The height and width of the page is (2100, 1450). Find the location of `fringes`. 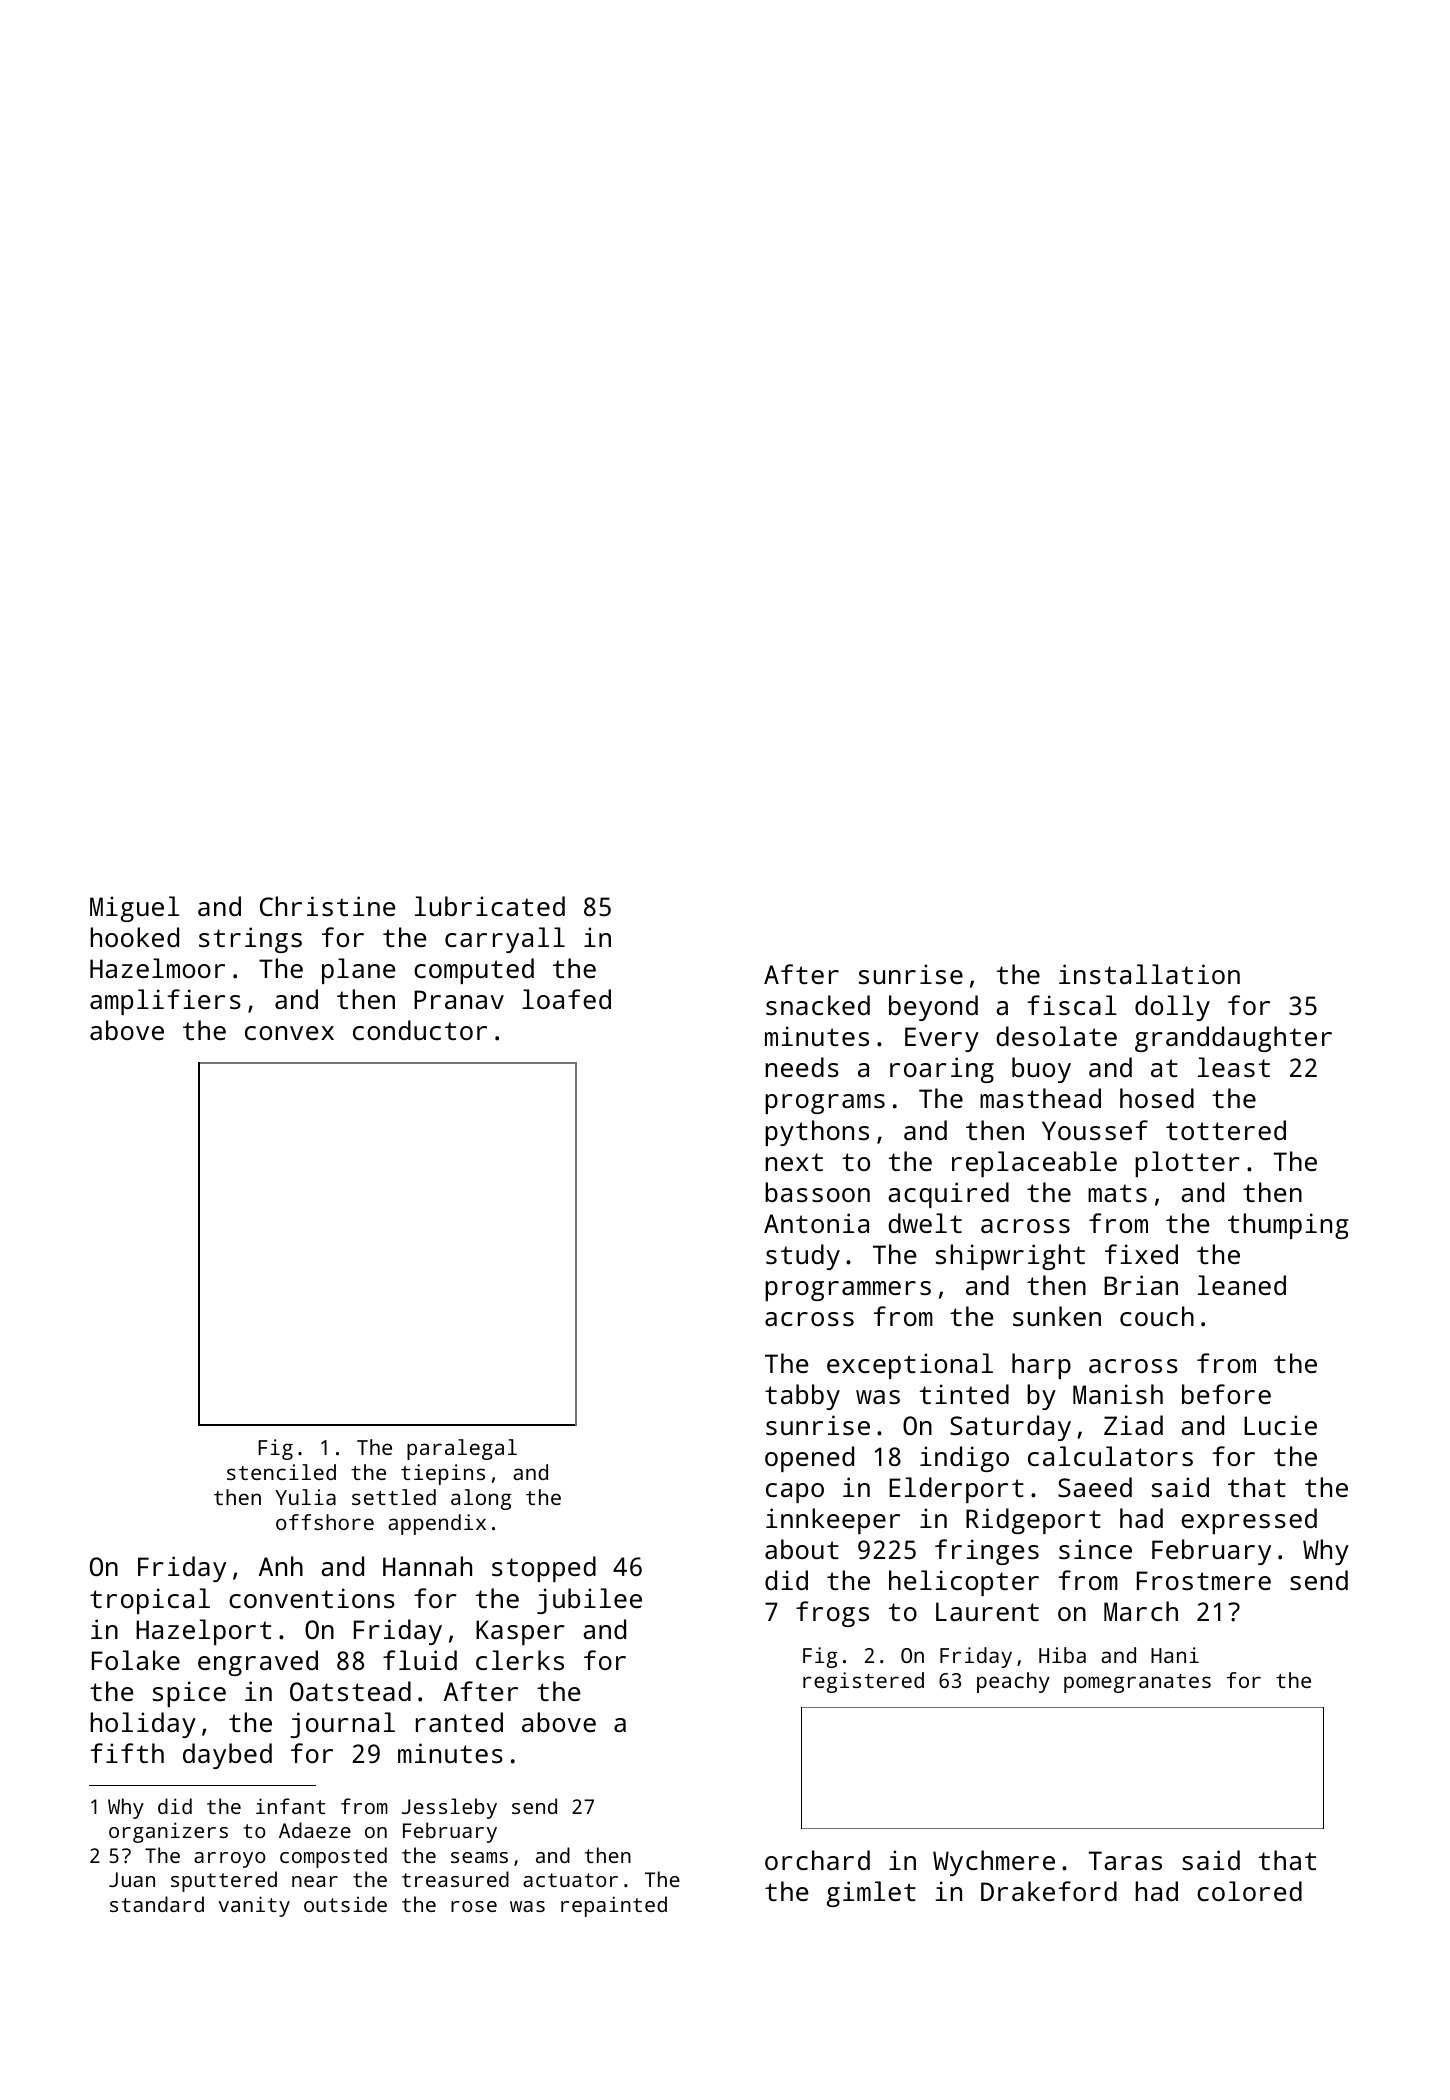

fringes is located at coordinates (987, 1552).
